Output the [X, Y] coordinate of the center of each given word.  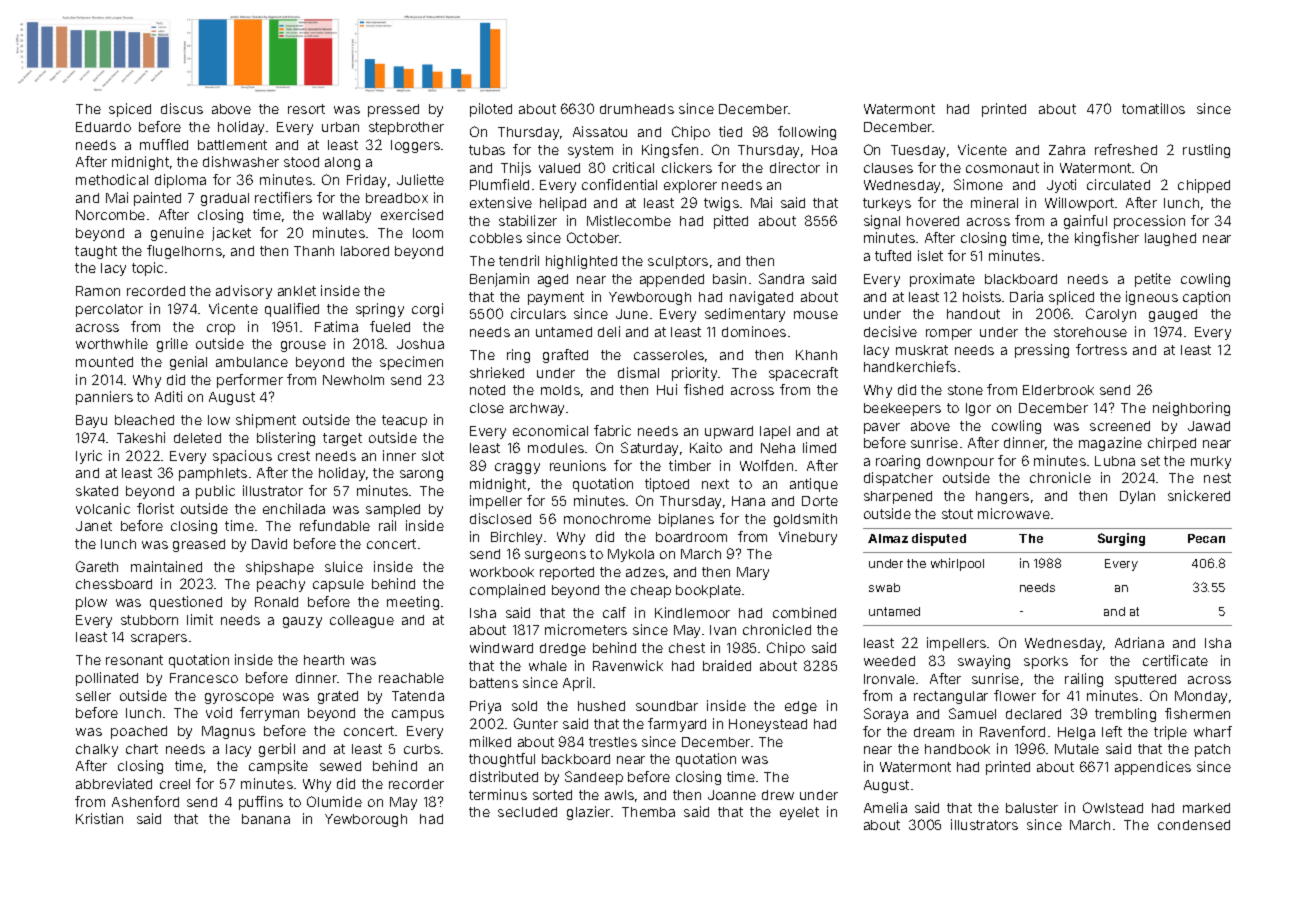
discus [182, 108]
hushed [601, 706]
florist [155, 508]
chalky [97, 750]
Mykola [631, 555]
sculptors [678, 262]
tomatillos [1153, 108]
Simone [978, 184]
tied [730, 131]
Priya [485, 707]
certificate [1175, 660]
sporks [1046, 662]
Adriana [1139, 642]
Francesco [204, 678]
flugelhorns [184, 252]
